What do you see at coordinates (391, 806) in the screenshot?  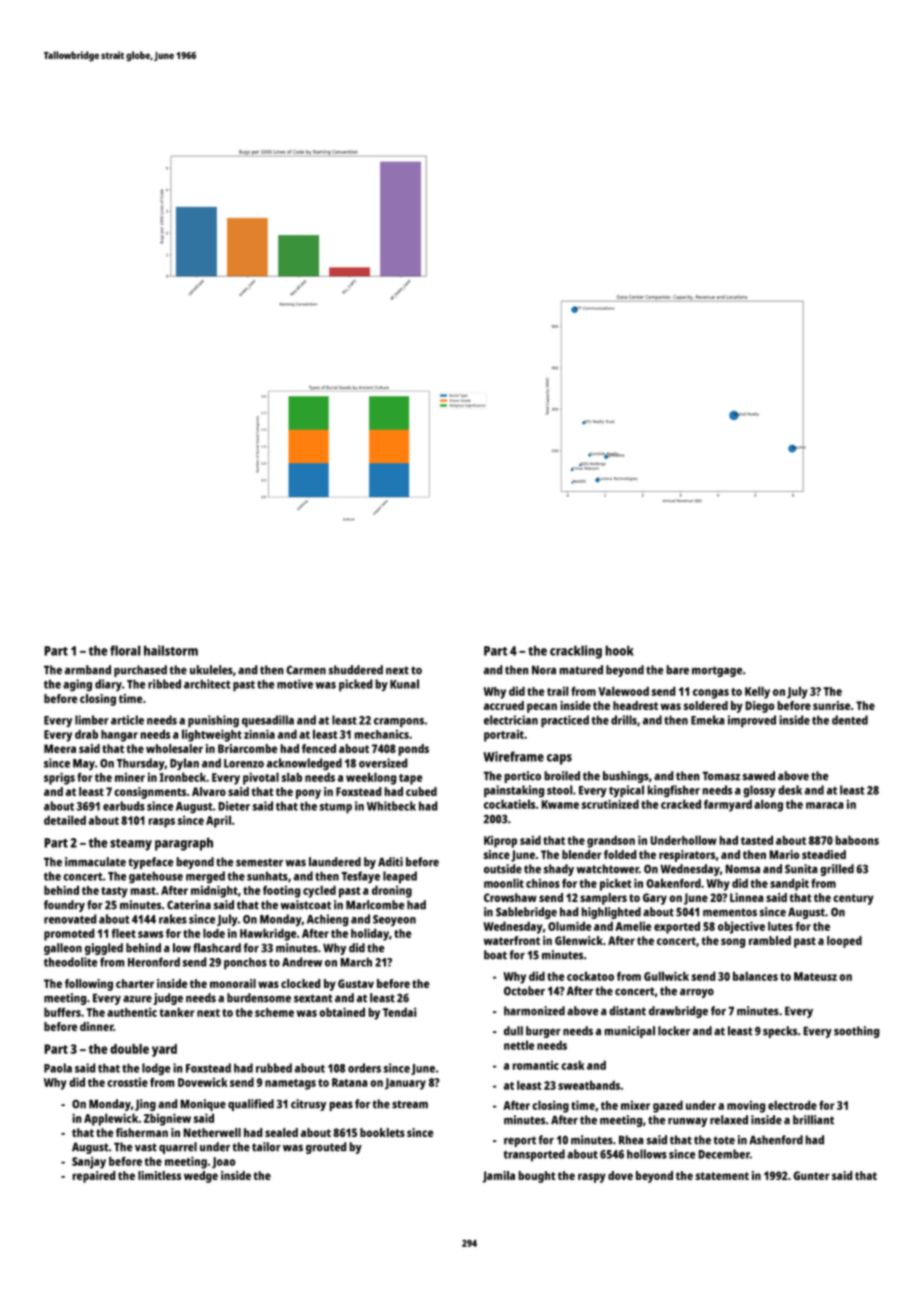 I see `Whitbeck` at bounding box center [391, 806].
